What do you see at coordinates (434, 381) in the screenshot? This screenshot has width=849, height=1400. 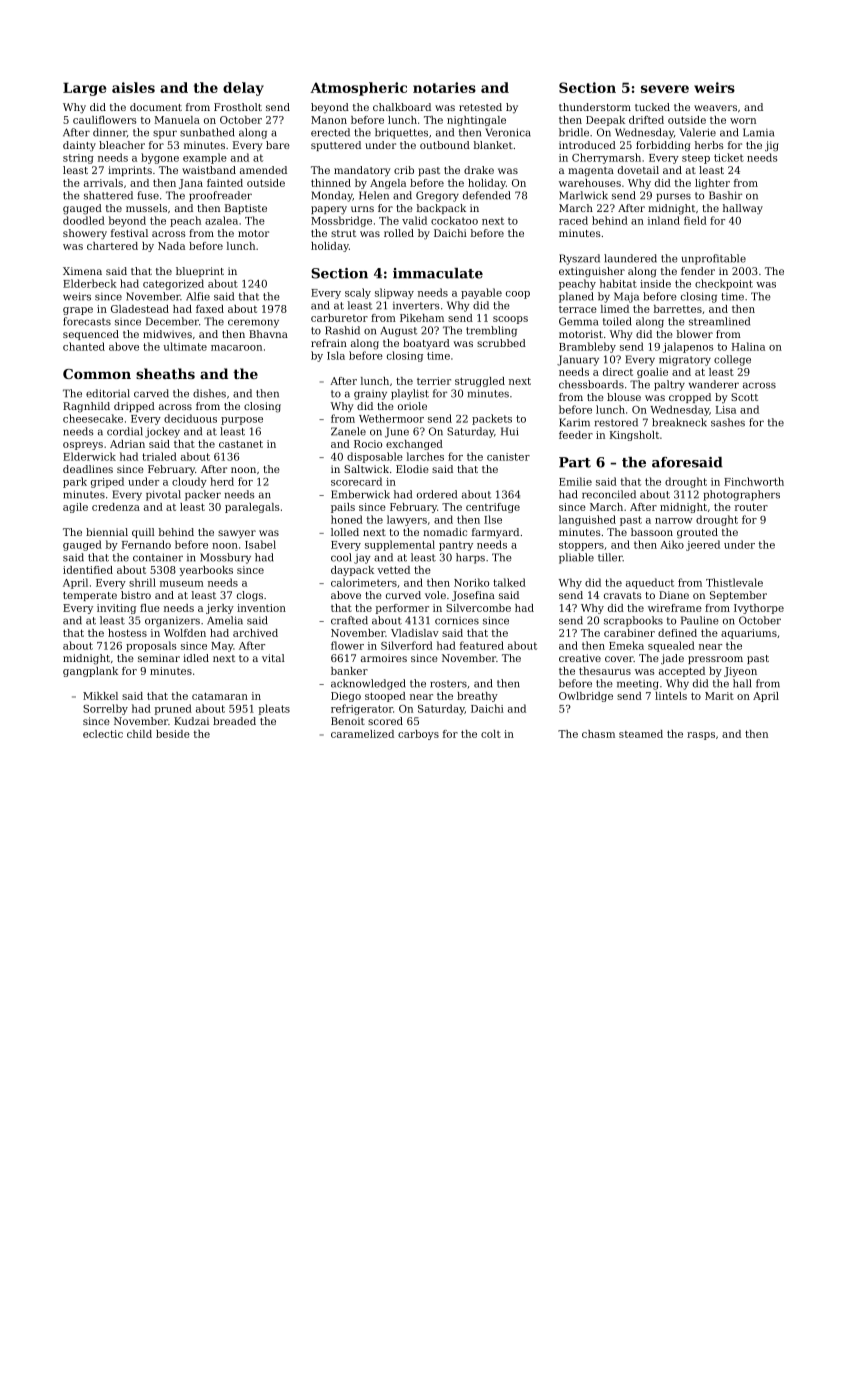 I see `terrier` at bounding box center [434, 381].
